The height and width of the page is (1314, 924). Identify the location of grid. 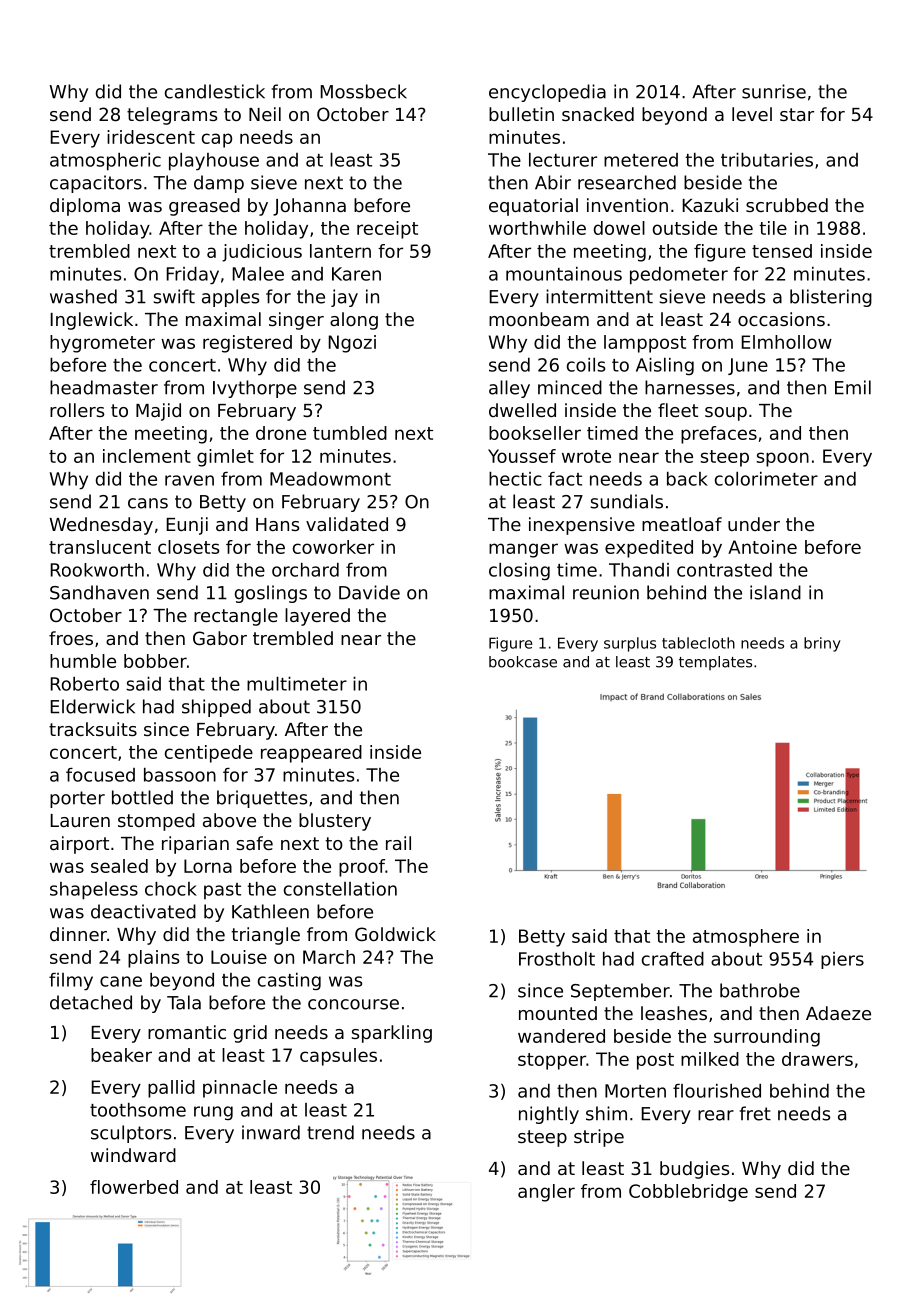
(250, 1034).
